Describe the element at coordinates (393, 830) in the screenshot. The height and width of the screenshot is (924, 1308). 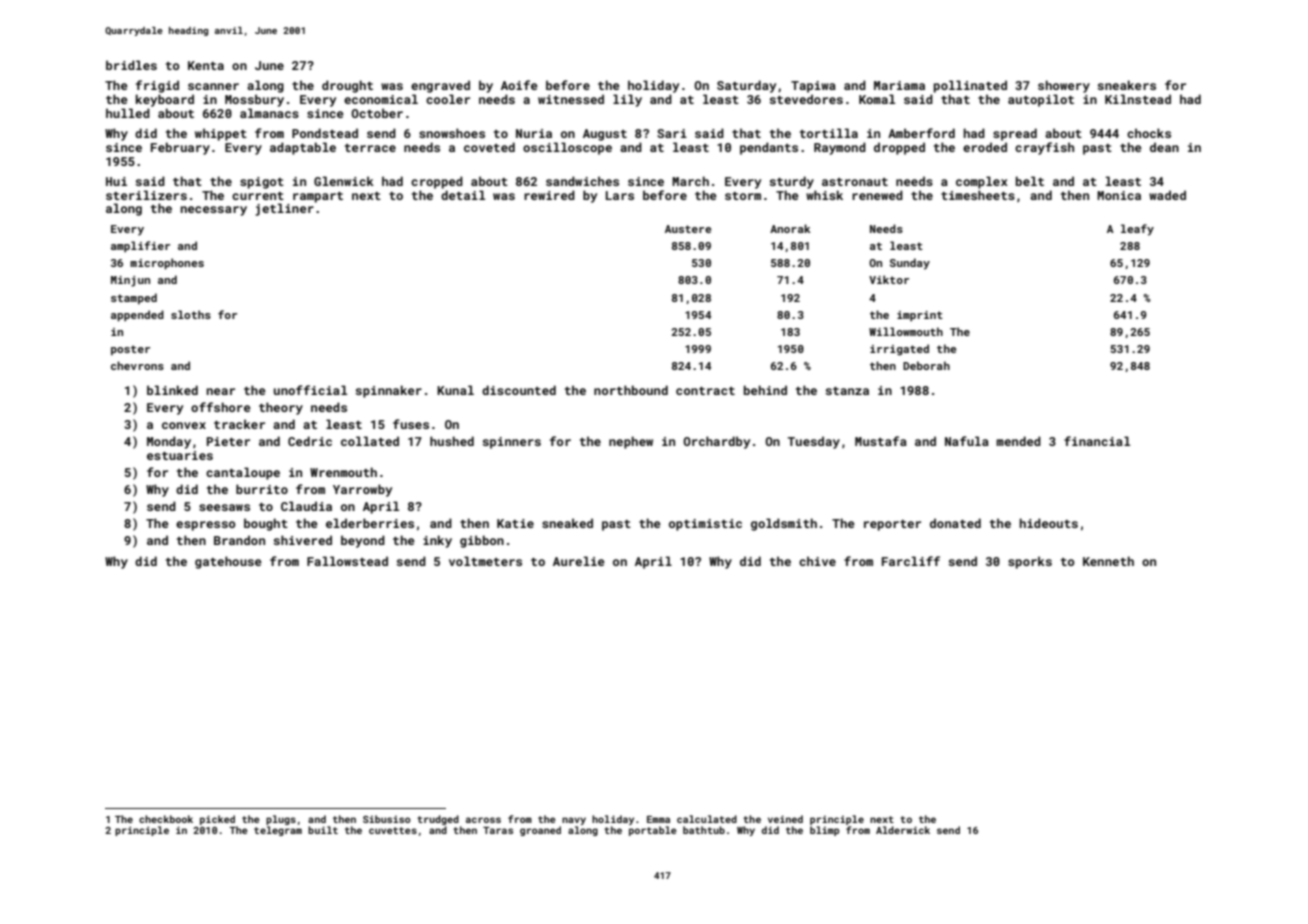
I see `cuvettes` at that location.
